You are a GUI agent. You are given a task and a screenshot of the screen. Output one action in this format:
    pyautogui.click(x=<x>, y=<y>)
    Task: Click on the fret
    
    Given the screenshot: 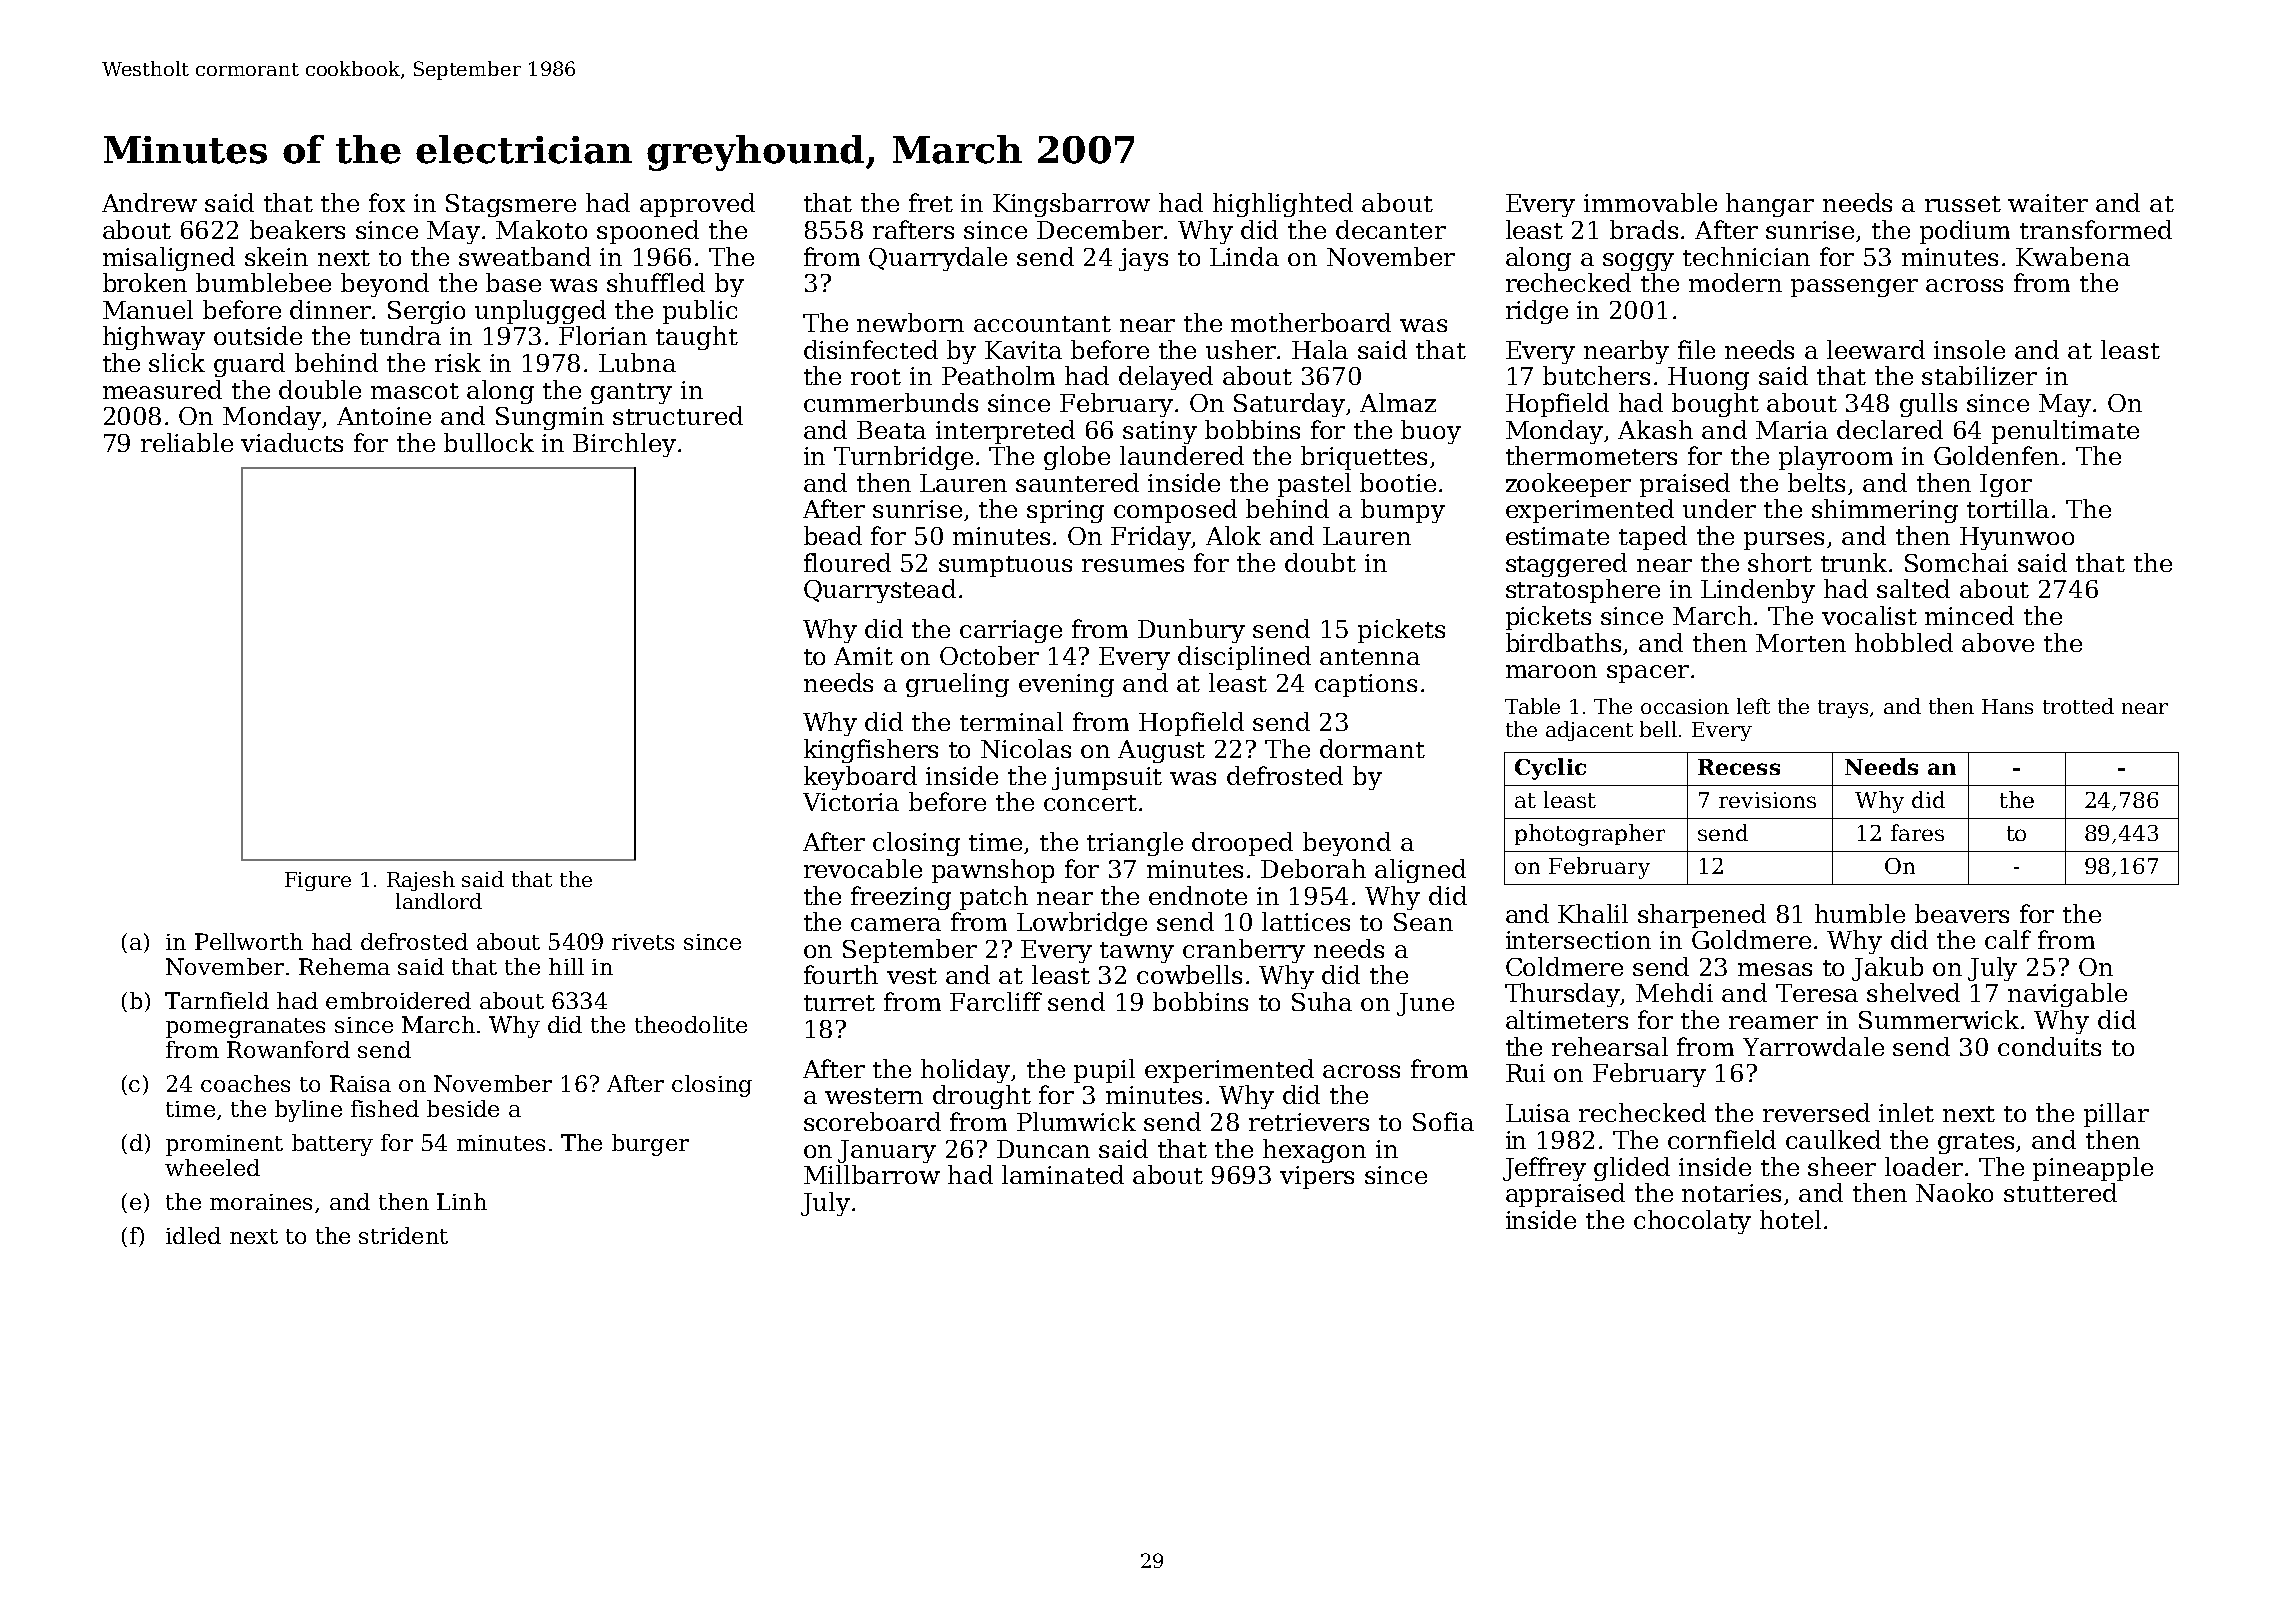 What is the action you would take?
    pyautogui.click(x=931, y=202)
